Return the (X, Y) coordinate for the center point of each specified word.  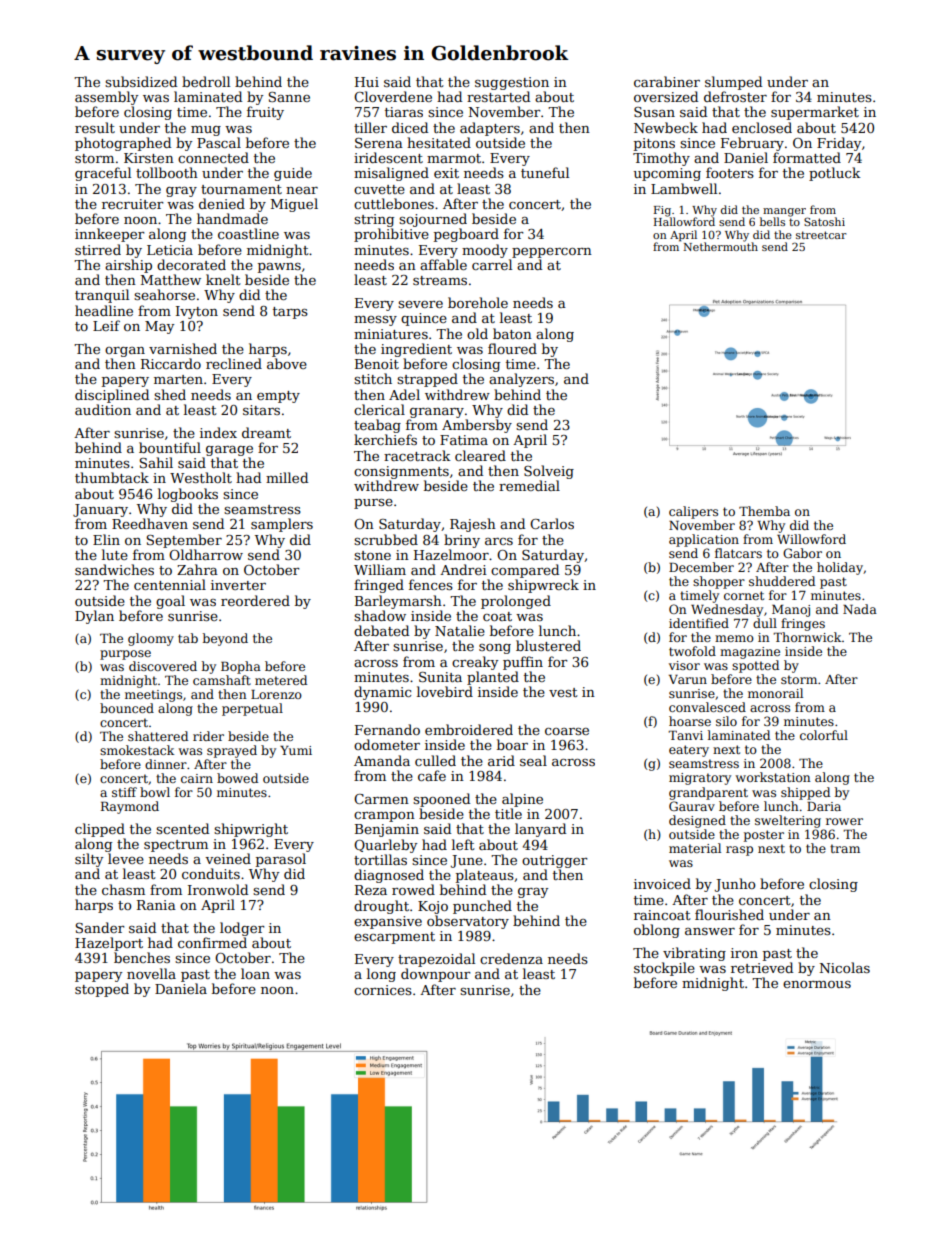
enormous (817, 984)
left (463, 844)
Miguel (294, 205)
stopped (102, 990)
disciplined (112, 396)
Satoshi (824, 221)
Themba (764, 511)
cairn (197, 778)
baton (512, 333)
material (695, 848)
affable (443, 264)
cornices (383, 990)
